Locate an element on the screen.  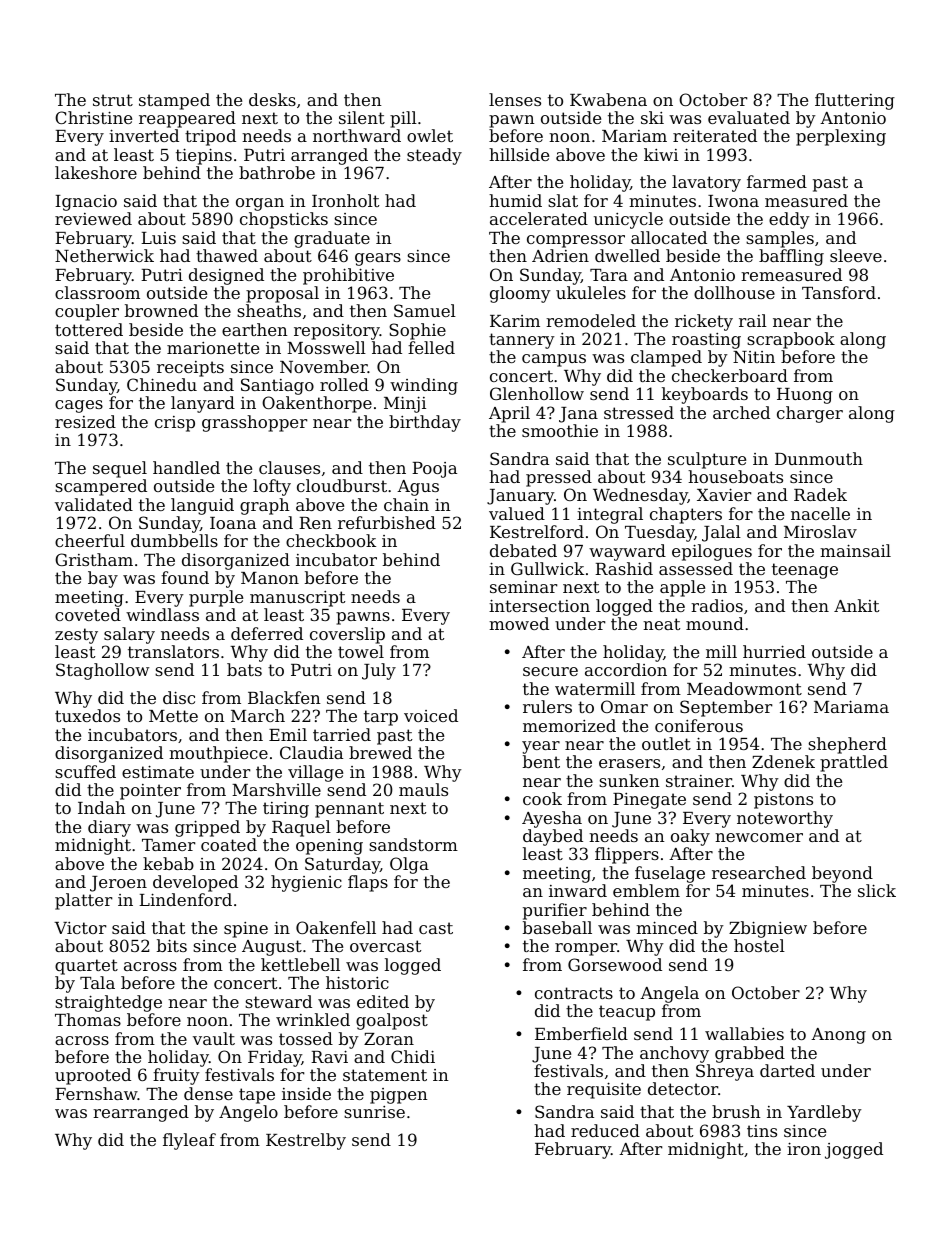
Ankit is located at coordinates (856, 605).
